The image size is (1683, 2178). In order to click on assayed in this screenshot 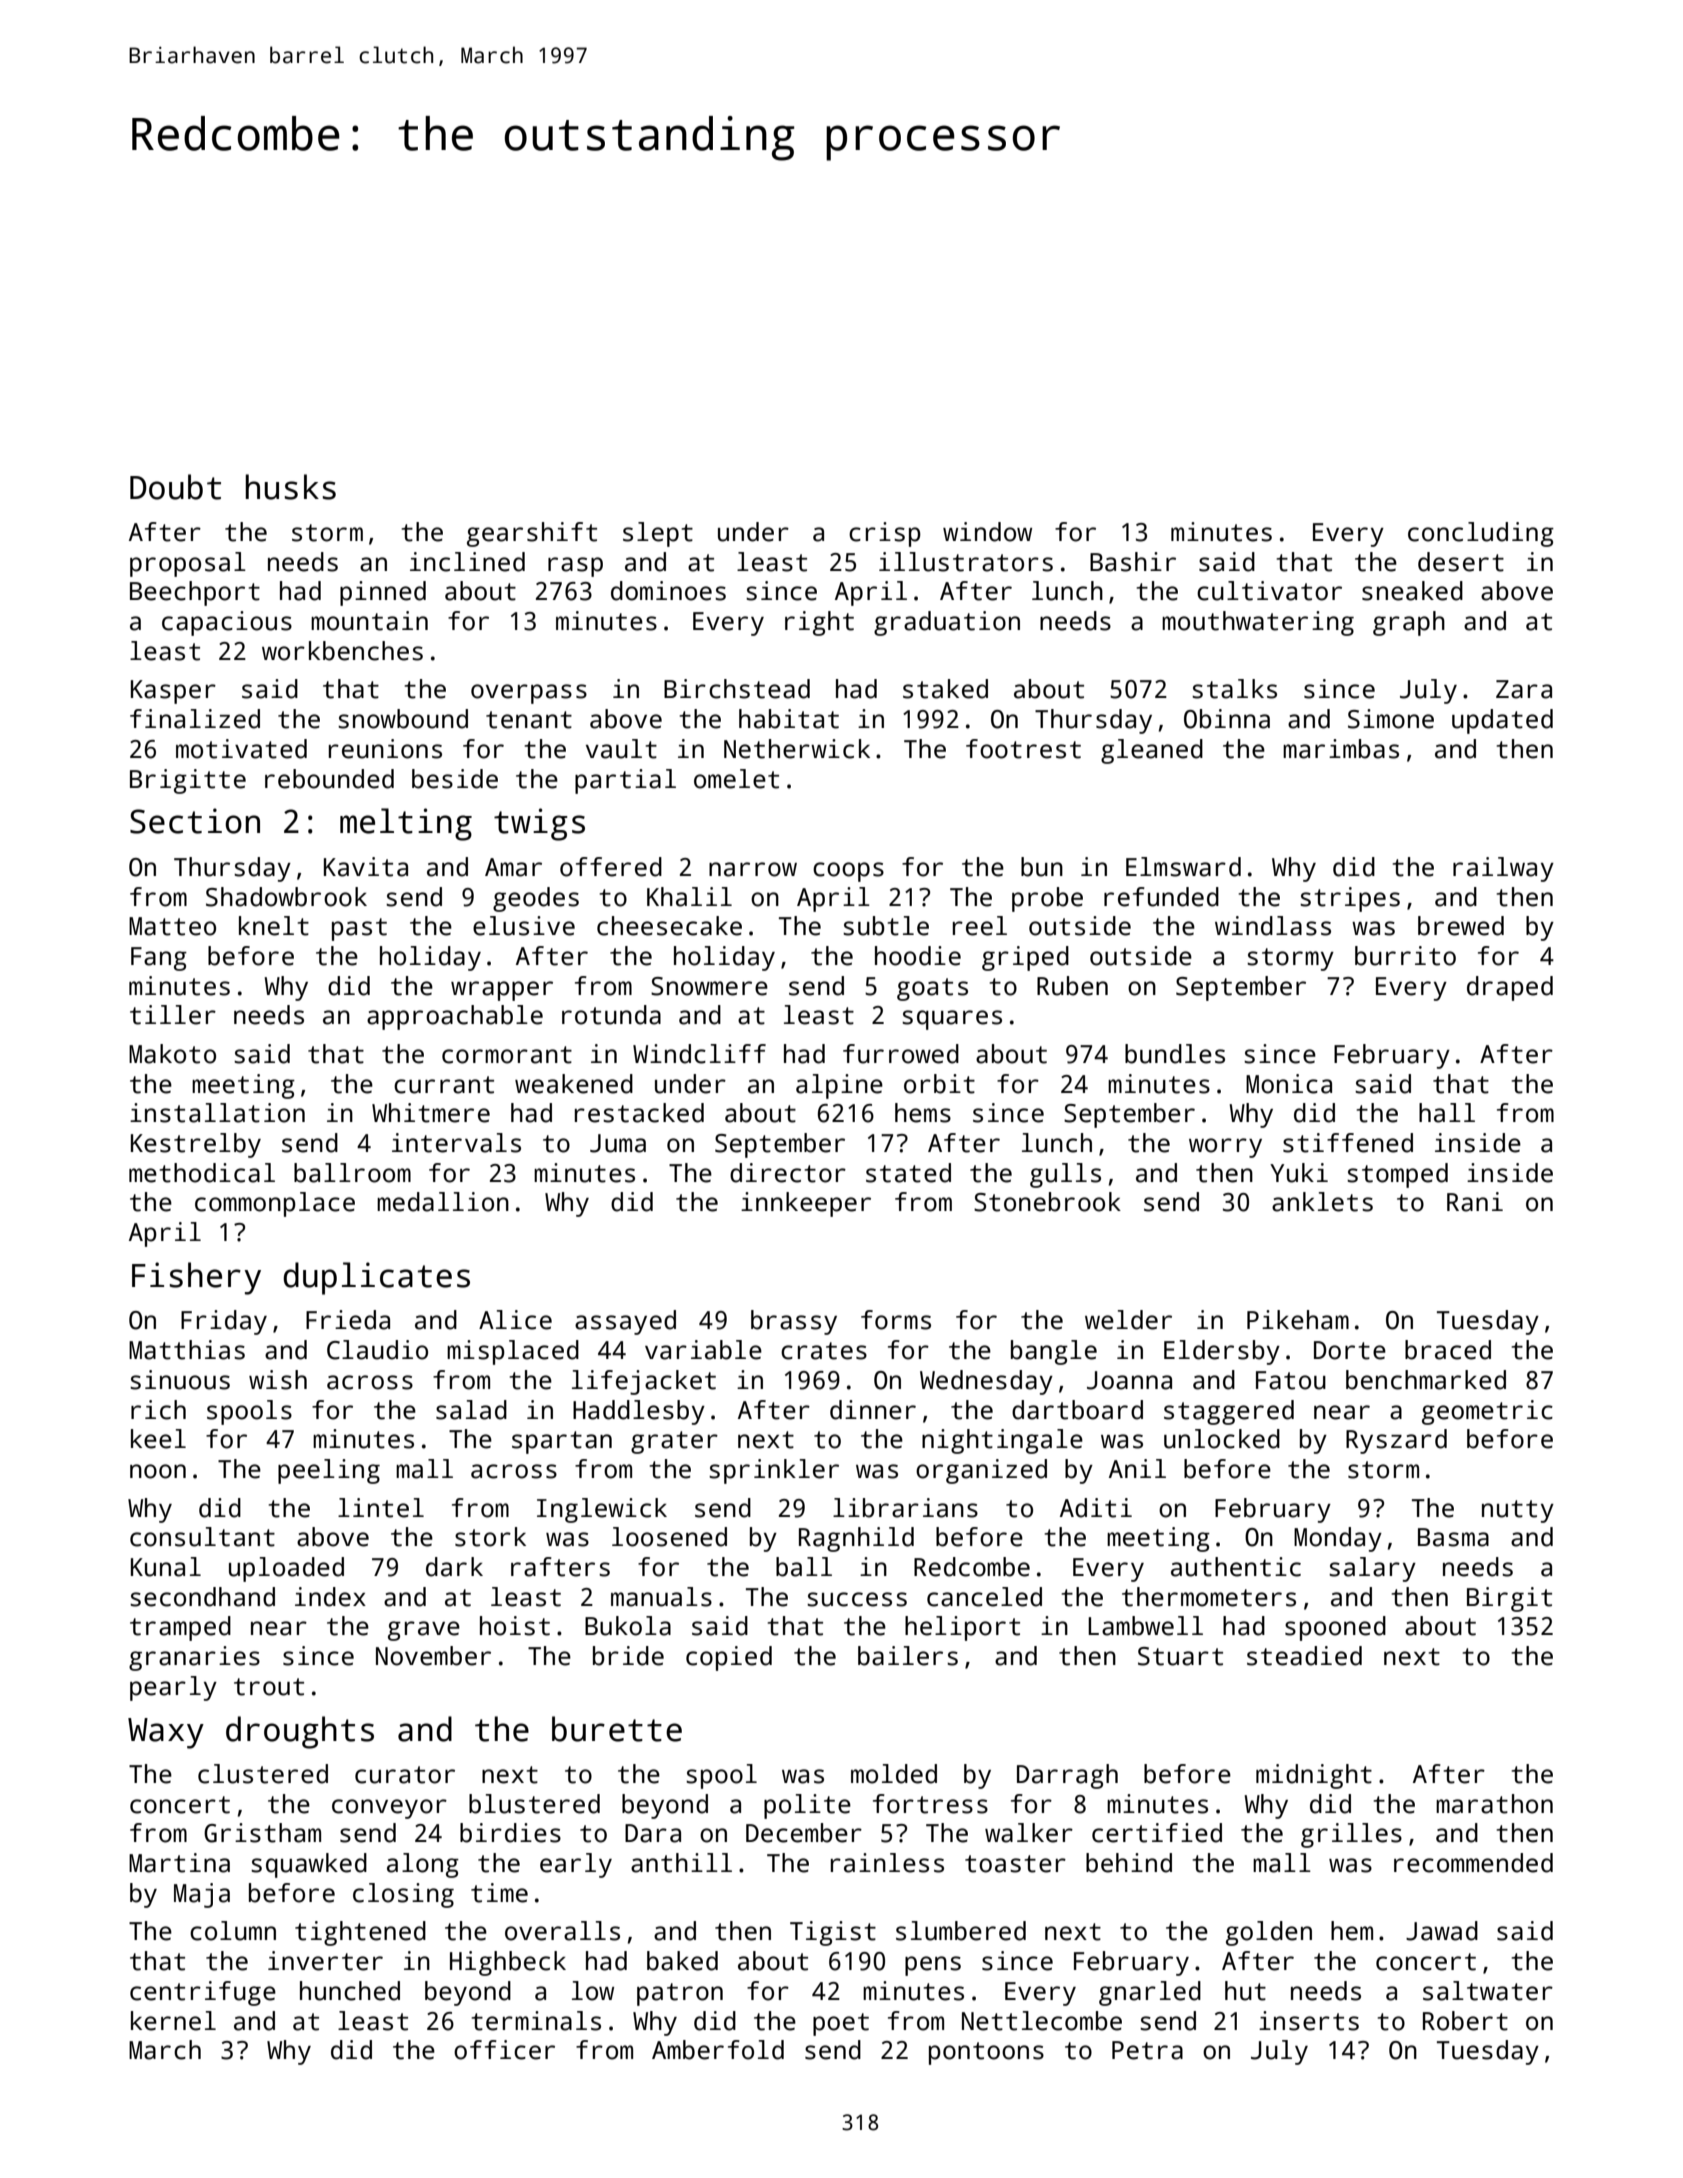, I will do `click(625, 1322)`.
